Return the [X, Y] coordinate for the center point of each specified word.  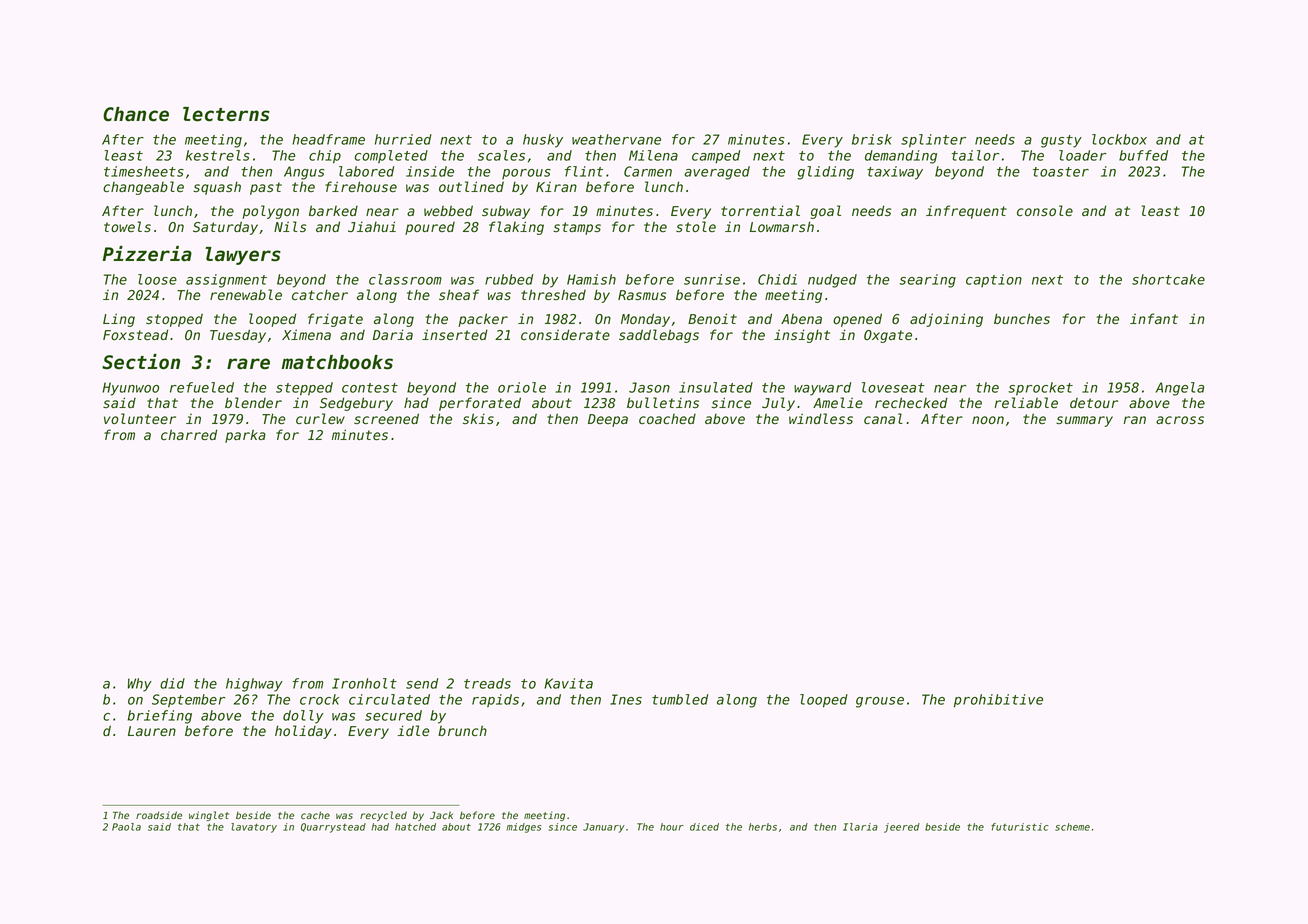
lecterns [226, 114]
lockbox [1119, 139]
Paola [126, 827]
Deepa [608, 420]
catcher [320, 295]
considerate [565, 335]
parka [245, 436]
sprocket [1040, 389]
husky [543, 141]
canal [883, 418]
